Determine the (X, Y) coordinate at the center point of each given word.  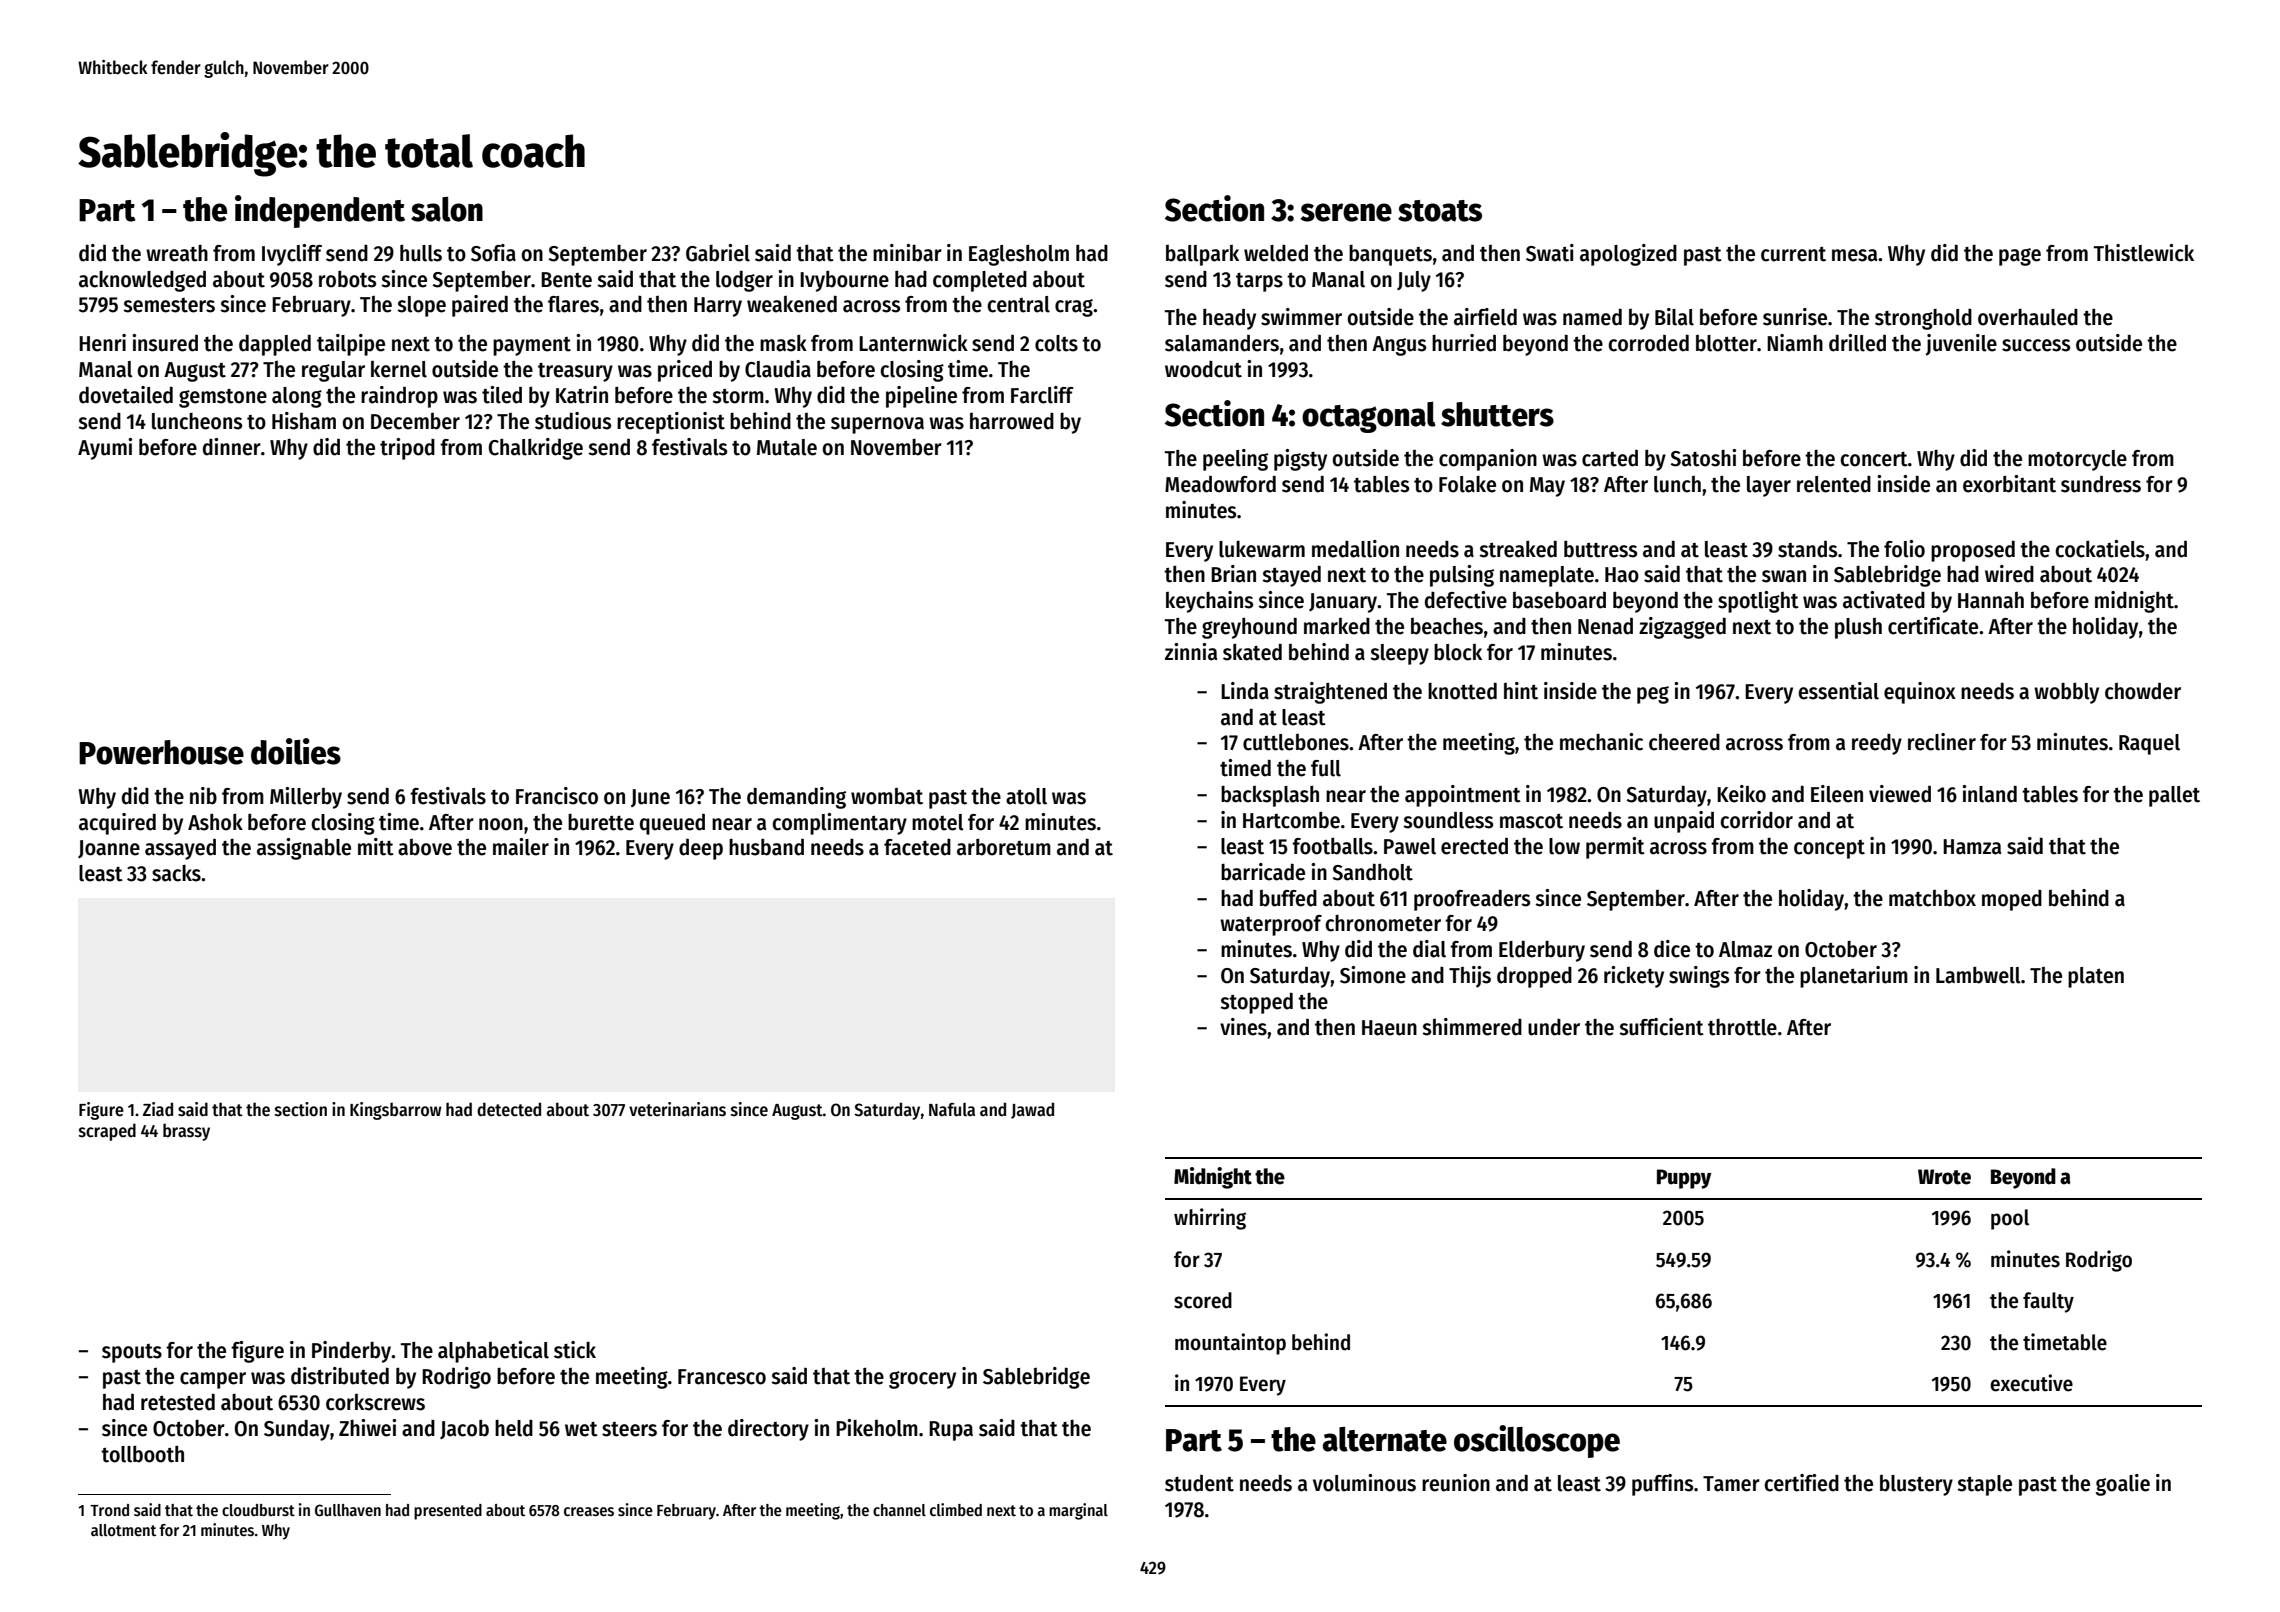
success (2036, 345)
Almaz (1745, 949)
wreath (177, 253)
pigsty (1300, 460)
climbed (956, 1509)
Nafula (952, 1110)
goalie (2123, 1485)
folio (1904, 549)
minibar (907, 253)
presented (448, 1512)
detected (509, 1109)
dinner (232, 447)
